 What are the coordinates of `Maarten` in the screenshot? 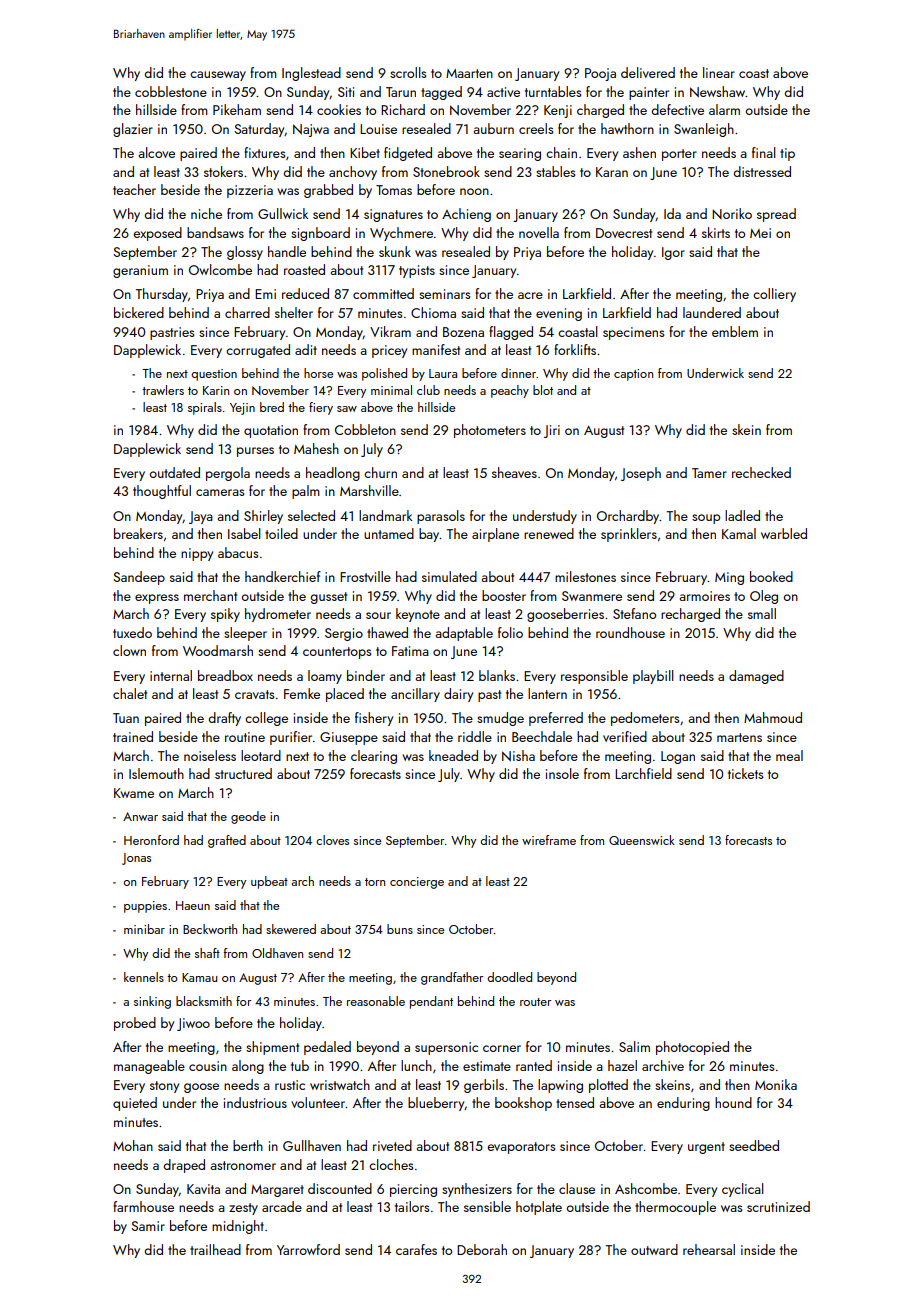 It's located at (469, 73).
